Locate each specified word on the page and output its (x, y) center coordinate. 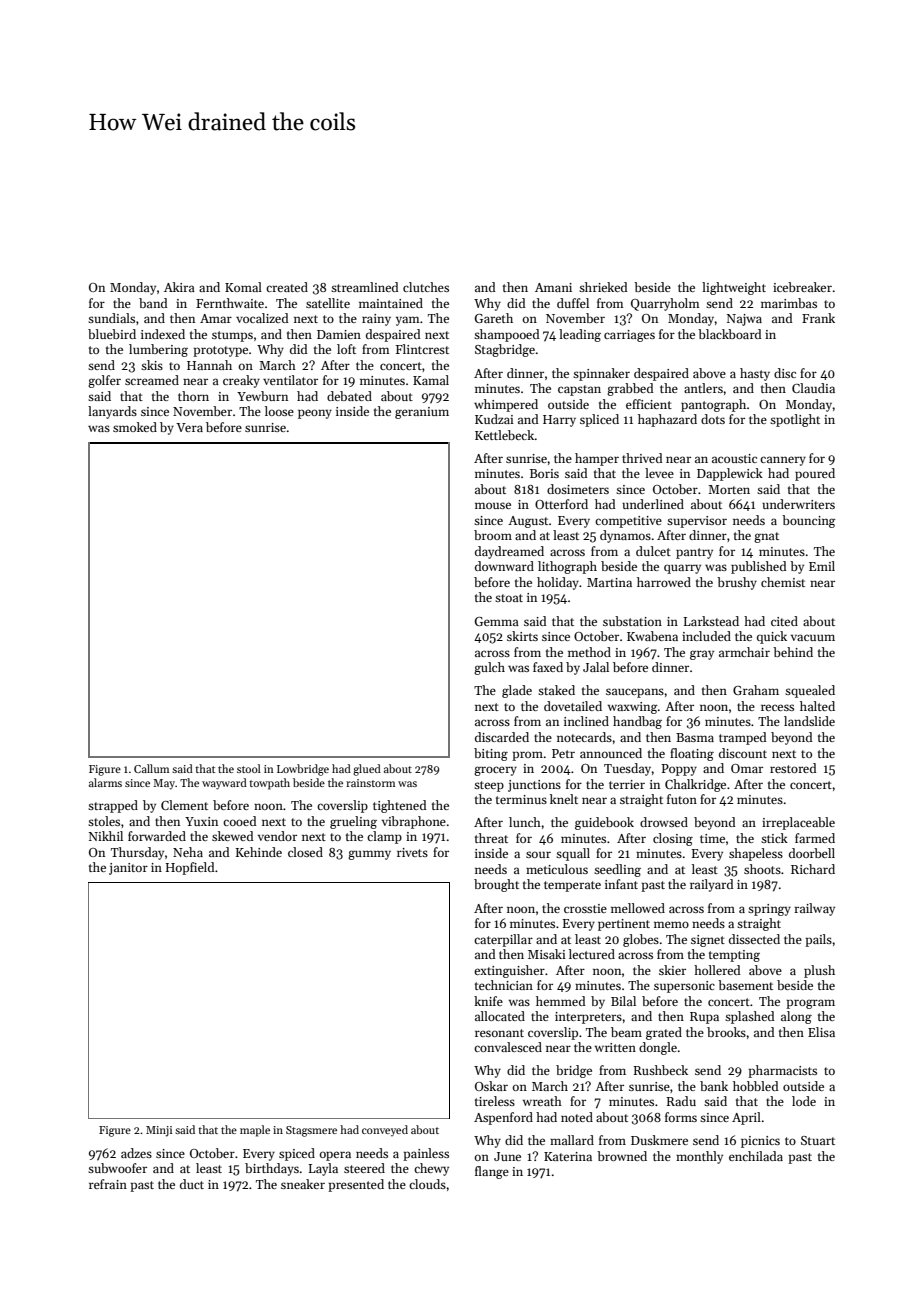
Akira (179, 287)
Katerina (568, 1156)
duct (192, 1184)
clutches (426, 287)
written (615, 1047)
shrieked (603, 287)
